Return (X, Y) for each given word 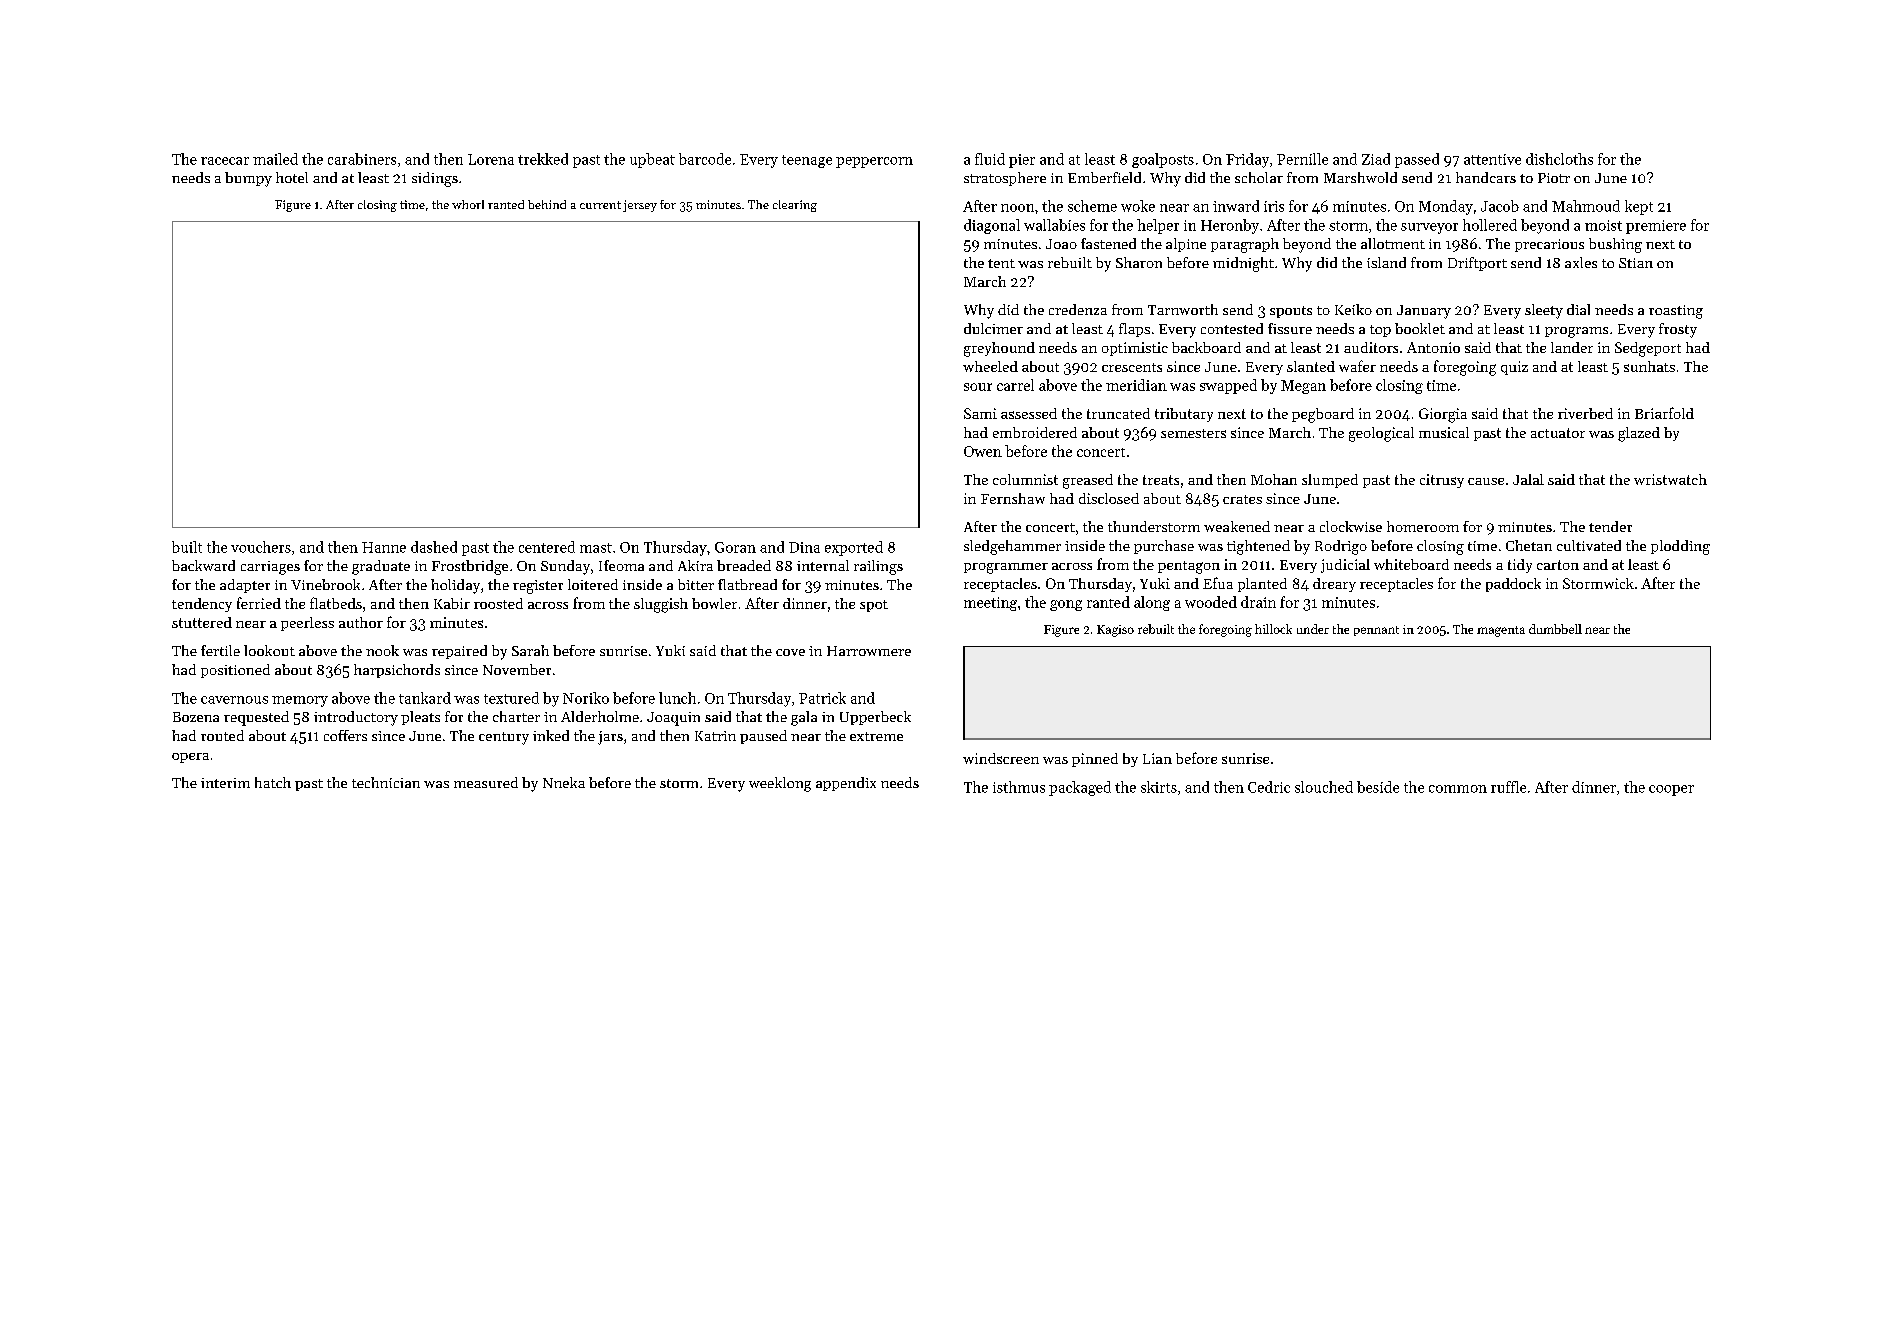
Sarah (530, 650)
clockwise (1351, 526)
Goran (735, 547)
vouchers (261, 547)
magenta (1501, 631)
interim (225, 783)
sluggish (661, 605)
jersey (640, 206)
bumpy (248, 179)
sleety (1544, 311)
